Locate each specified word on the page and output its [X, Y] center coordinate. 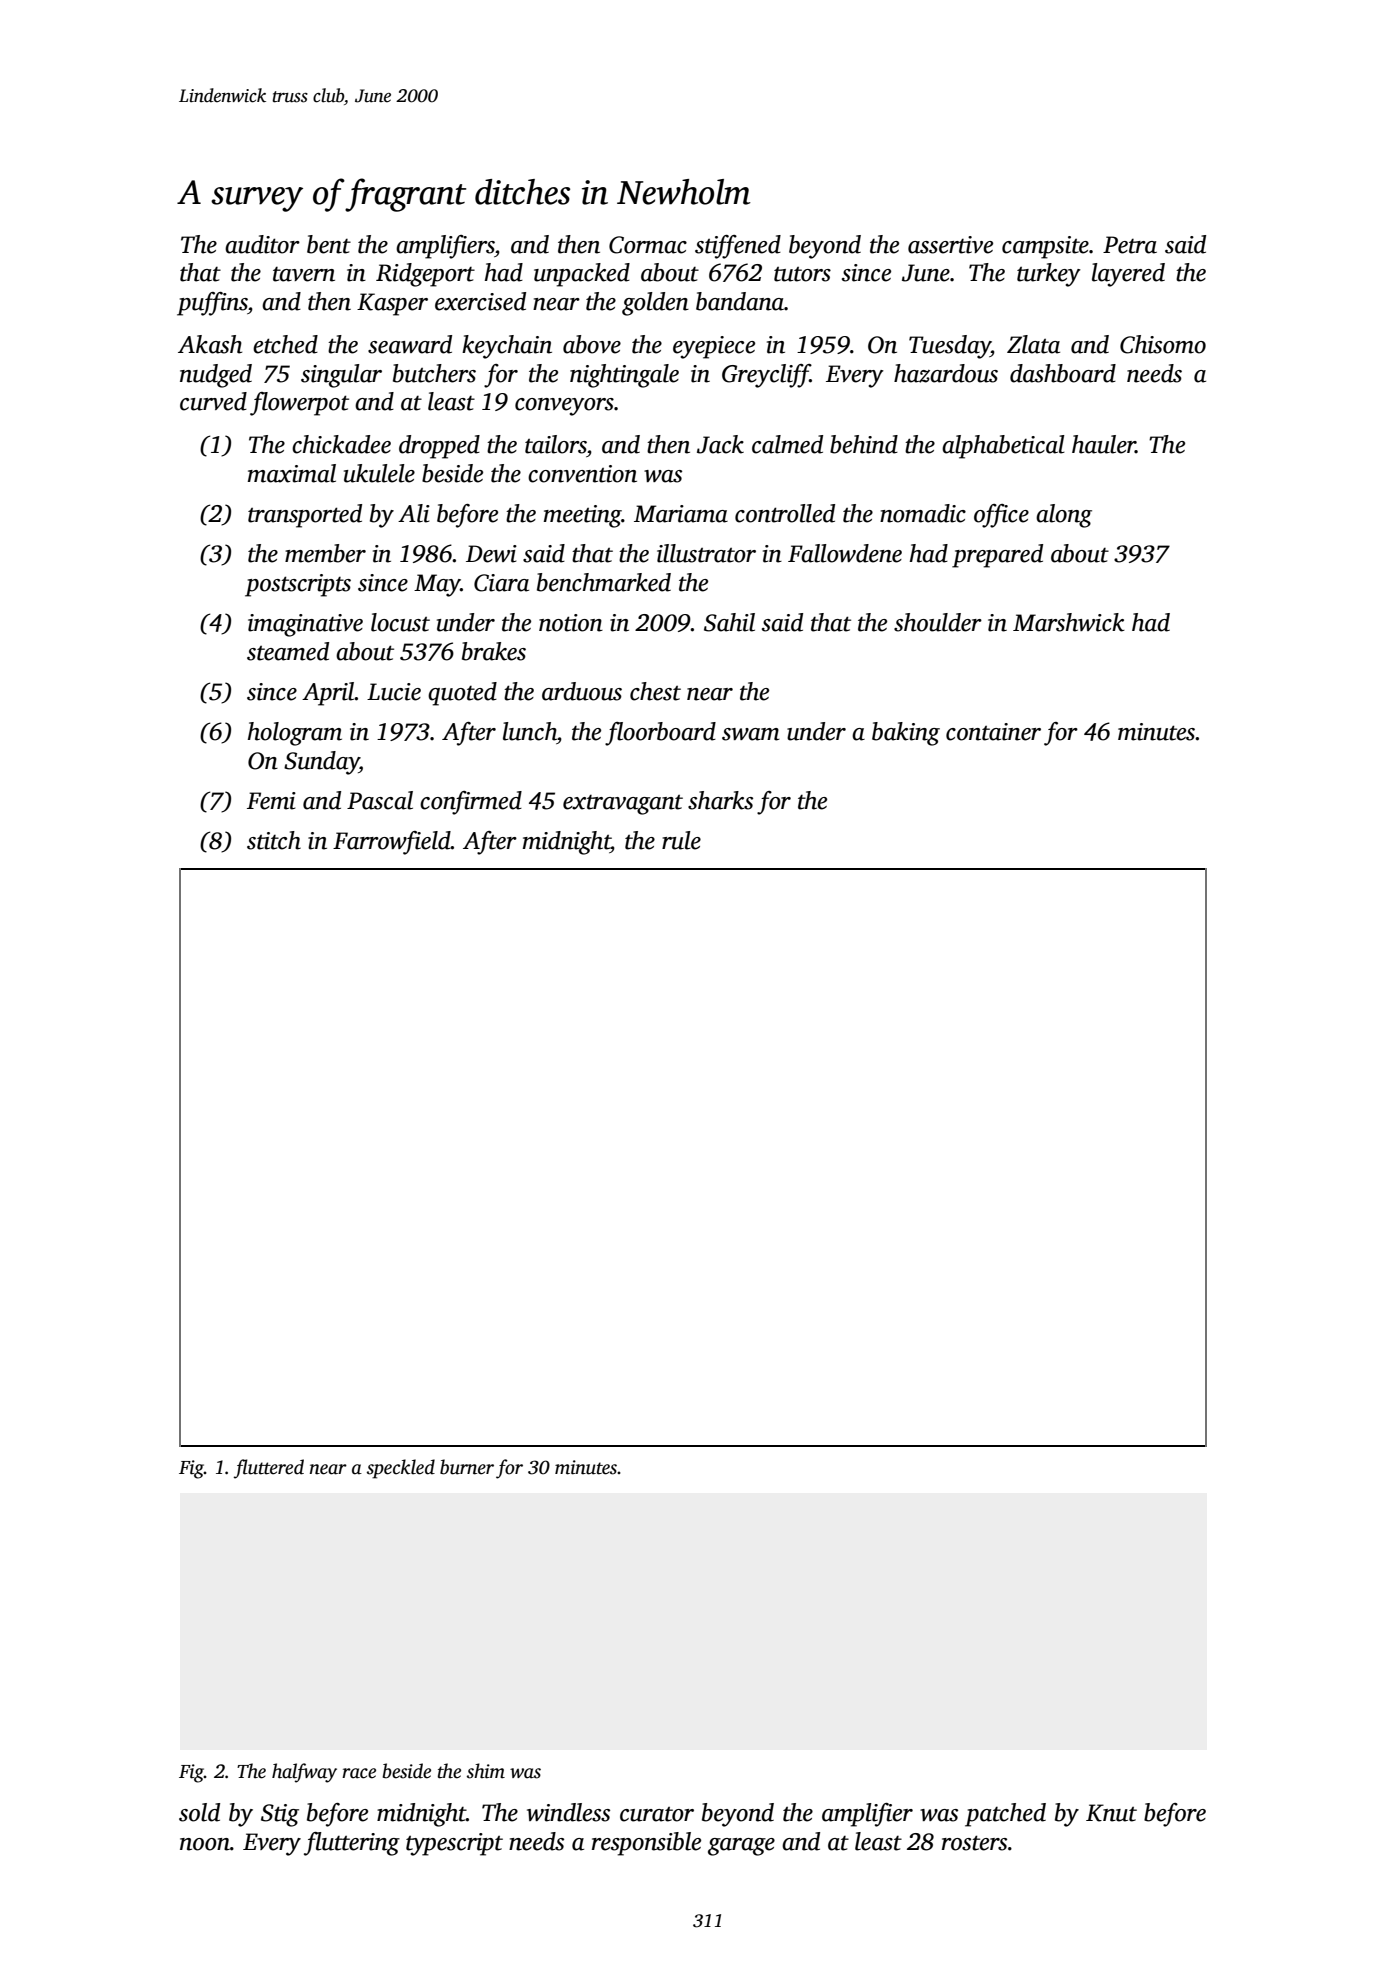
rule [681, 840]
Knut [1111, 1813]
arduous [582, 691]
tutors [802, 274]
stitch [274, 840]
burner [467, 1467]
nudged [216, 376]
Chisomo [1163, 344]
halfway [304, 1773]
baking [906, 734]
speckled [401, 1469]
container [993, 732]
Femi [271, 801]
